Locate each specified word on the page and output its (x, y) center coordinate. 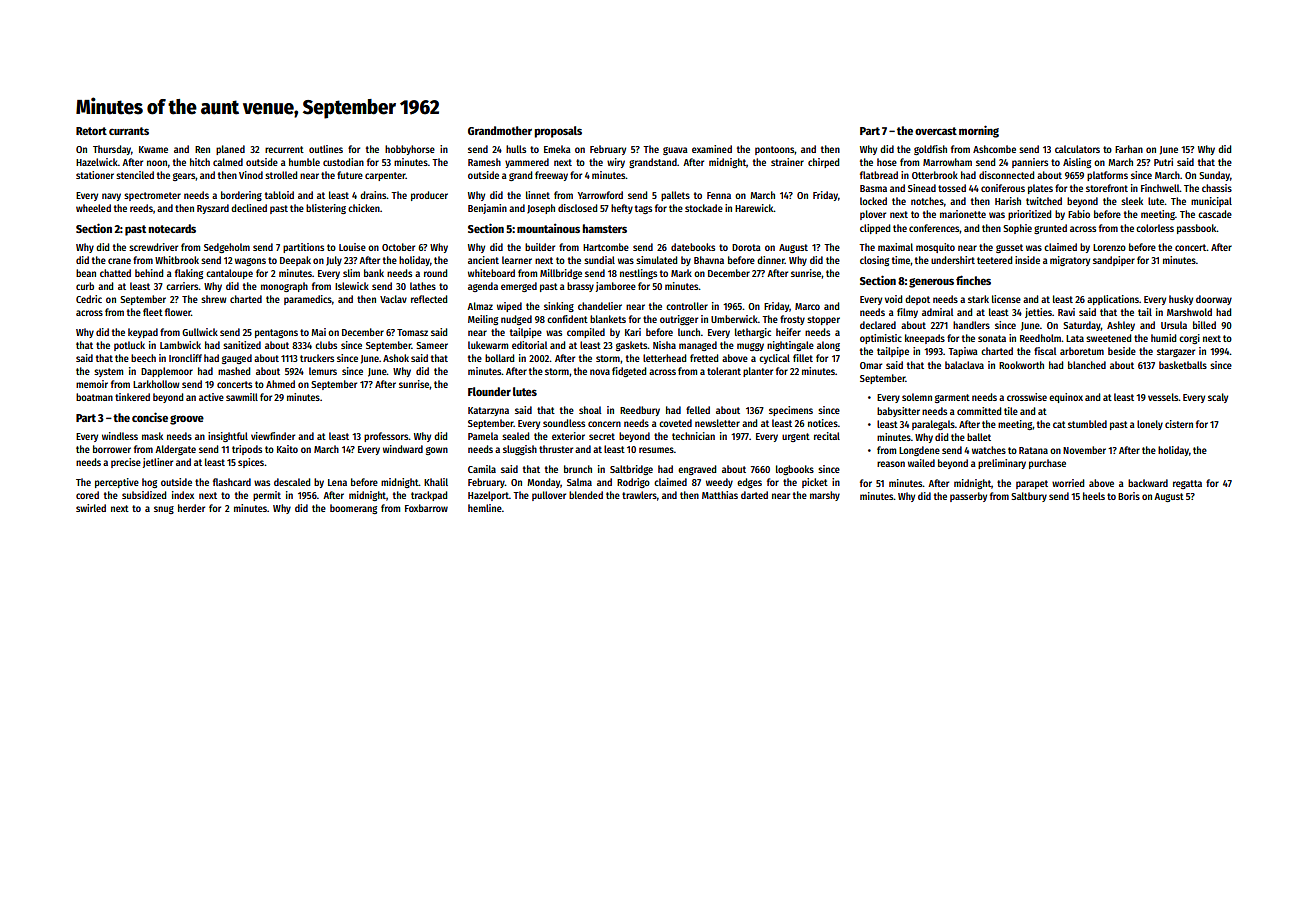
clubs (326, 345)
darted (754, 495)
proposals (558, 132)
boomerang (353, 509)
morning (979, 131)
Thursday (112, 150)
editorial (529, 345)
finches (973, 280)
